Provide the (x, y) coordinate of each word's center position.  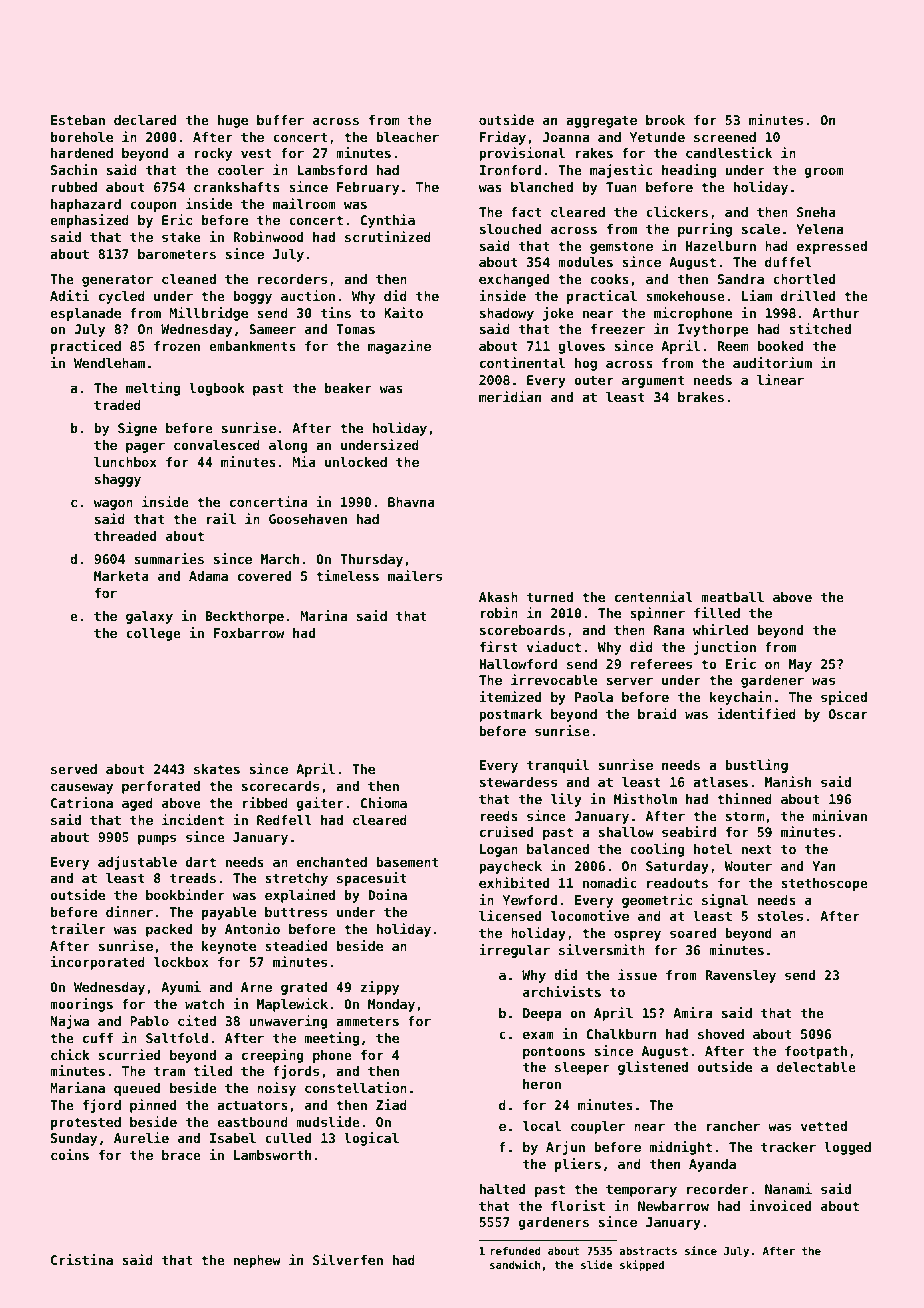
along (288, 446)
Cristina (82, 1259)
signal (725, 901)
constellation (356, 1087)
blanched (542, 187)
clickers (677, 211)
